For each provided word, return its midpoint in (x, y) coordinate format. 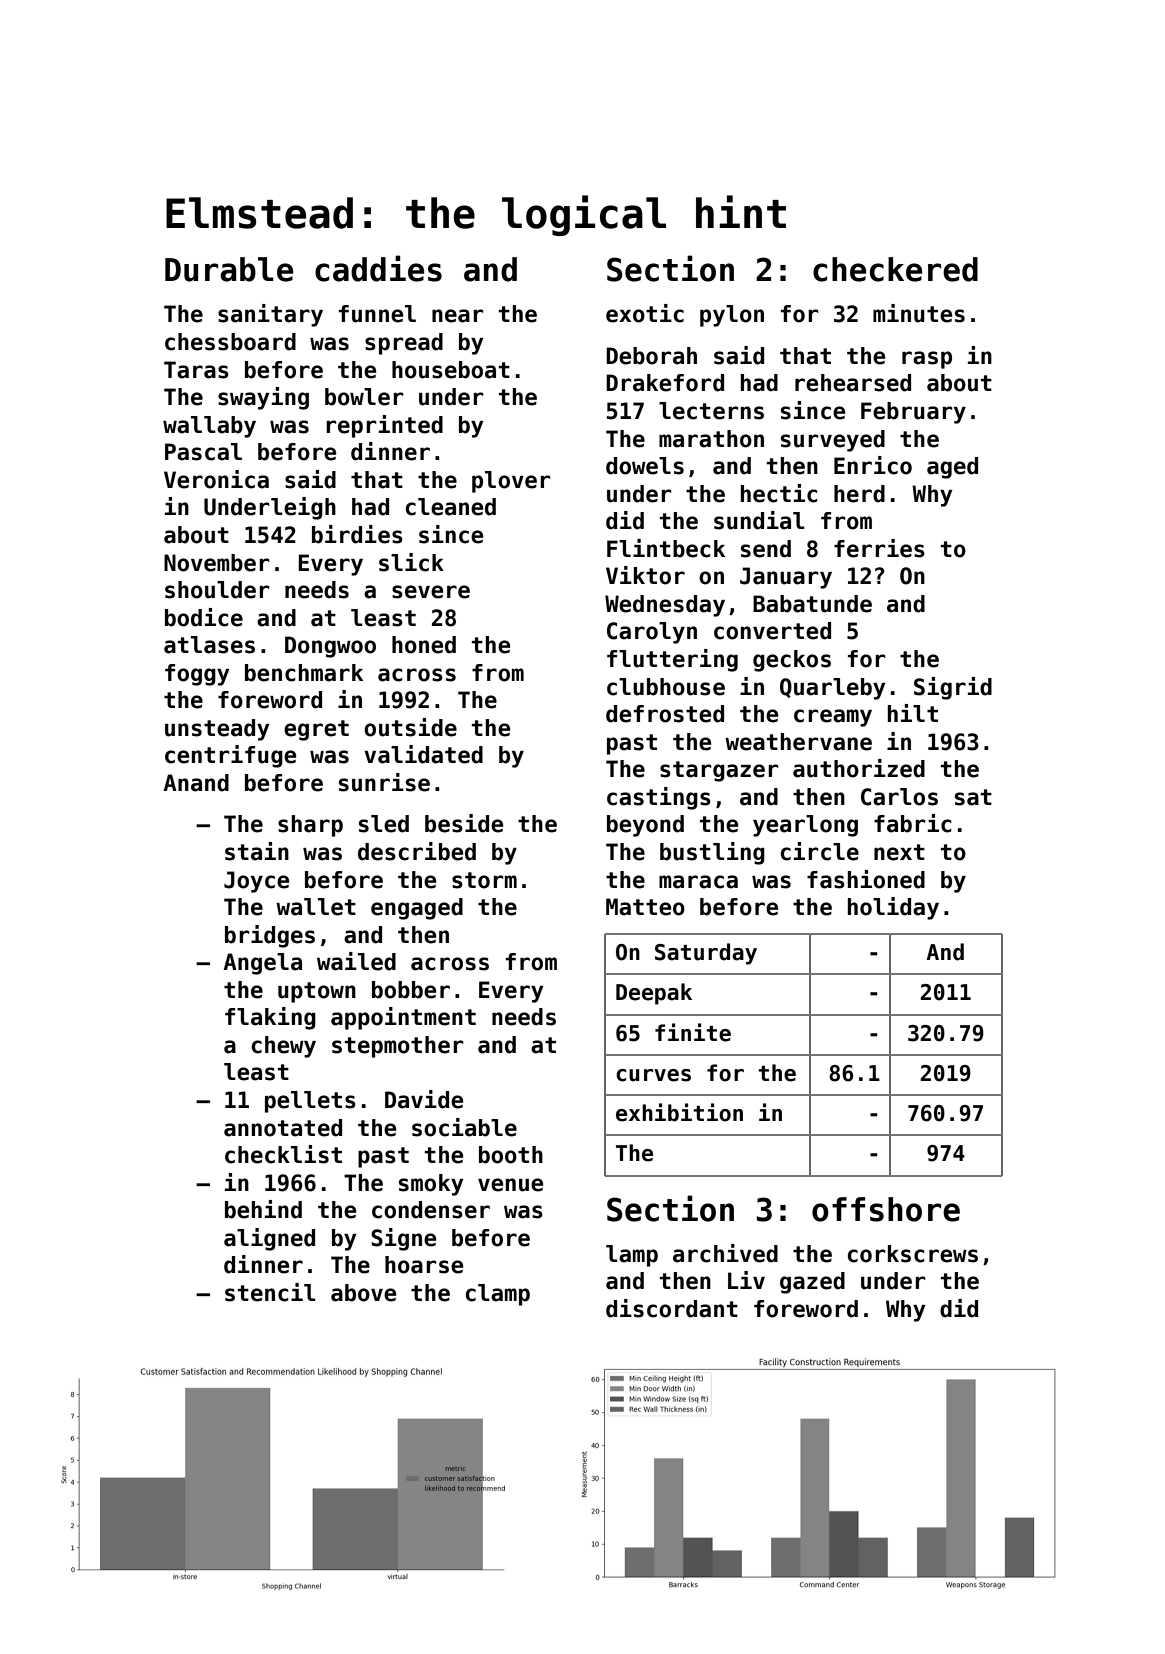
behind (263, 1209)
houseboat (451, 370)
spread (404, 344)
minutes (919, 313)
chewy (284, 1047)
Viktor (645, 575)
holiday (893, 908)
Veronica (216, 479)
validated (423, 754)
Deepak (654, 994)
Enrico (873, 465)
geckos (792, 661)
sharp (310, 826)
